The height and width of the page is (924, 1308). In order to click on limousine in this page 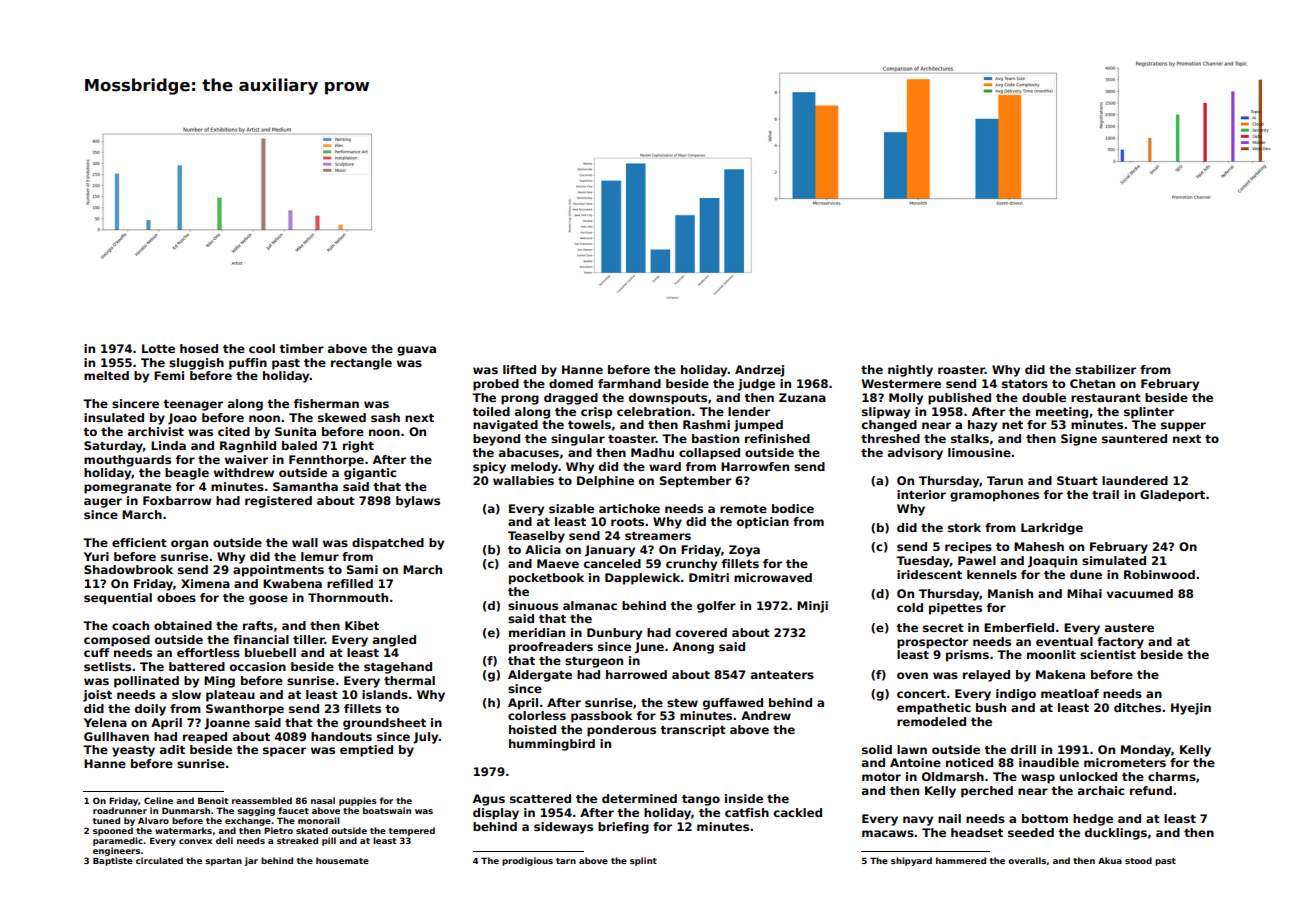, I will do `click(979, 452)`.
